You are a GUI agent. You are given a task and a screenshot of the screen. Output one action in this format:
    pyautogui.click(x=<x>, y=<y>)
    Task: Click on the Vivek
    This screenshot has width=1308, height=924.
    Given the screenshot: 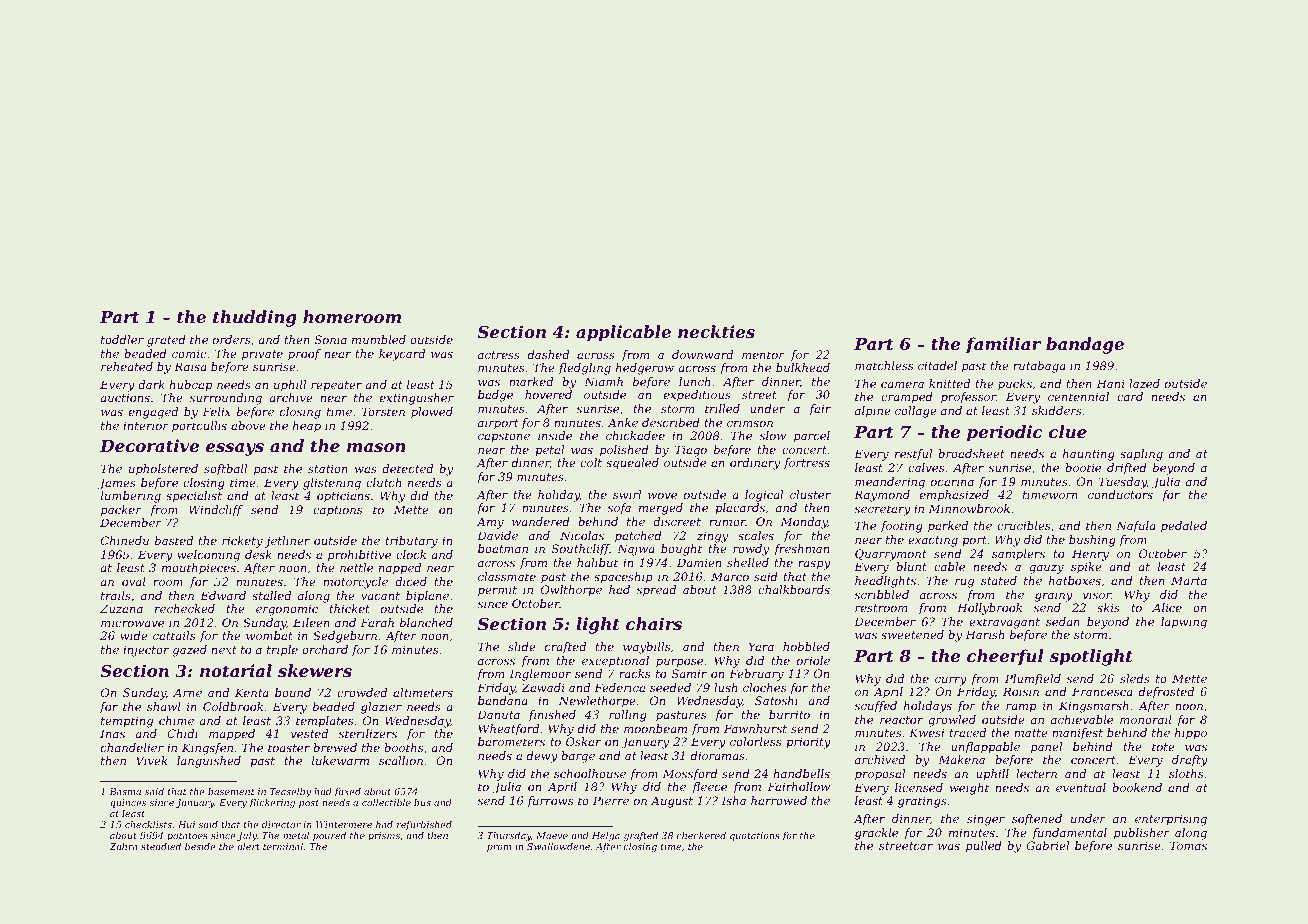 What is the action you would take?
    pyautogui.click(x=151, y=760)
